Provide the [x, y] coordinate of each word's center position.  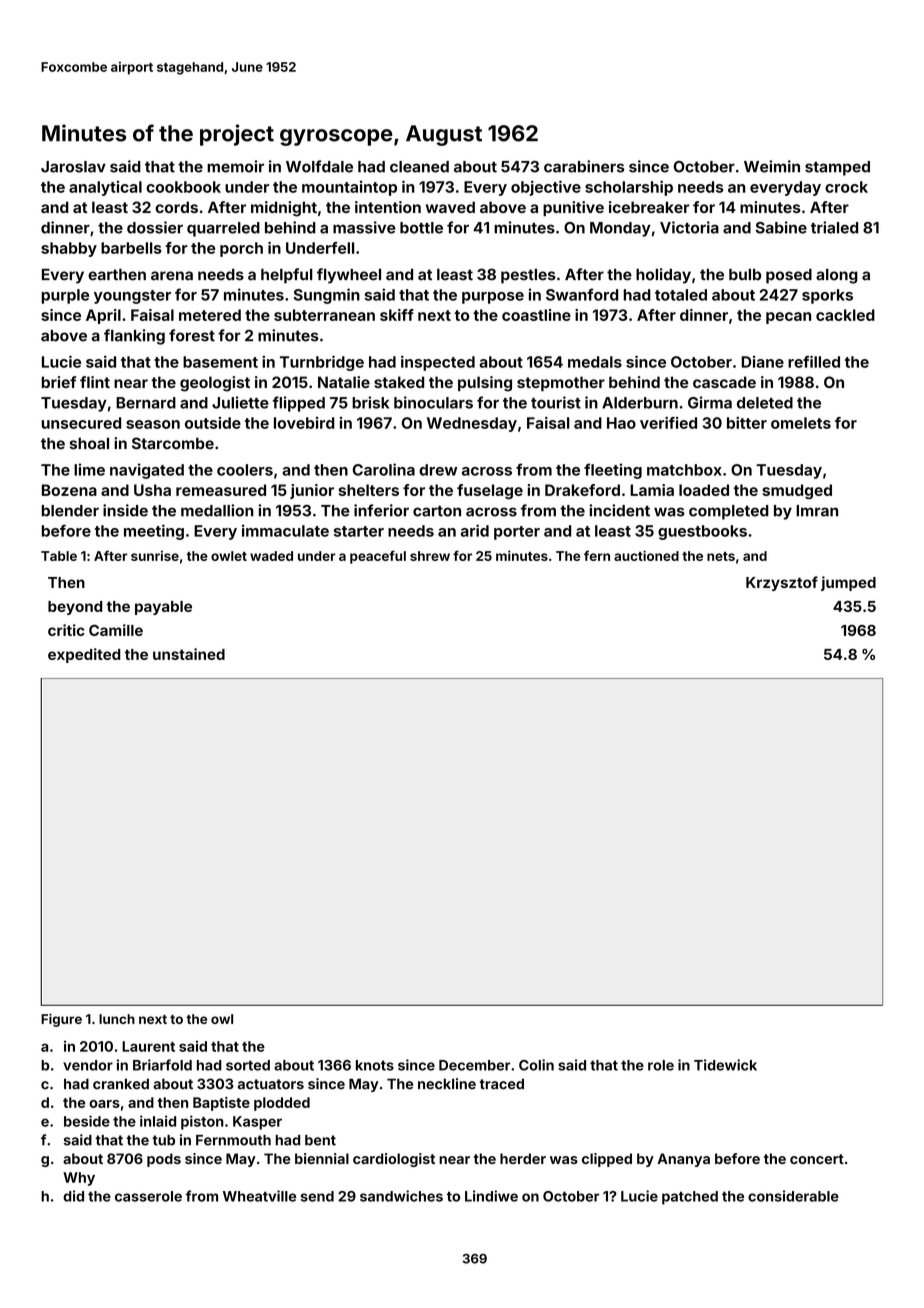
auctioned [646, 555]
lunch [117, 1019]
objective [546, 188]
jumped [848, 583]
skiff [397, 315]
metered [210, 315]
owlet [229, 556]
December [474, 1065]
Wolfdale [319, 166]
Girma [710, 402]
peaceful [378, 557]
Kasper [257, 1123]
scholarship [629, 188]
